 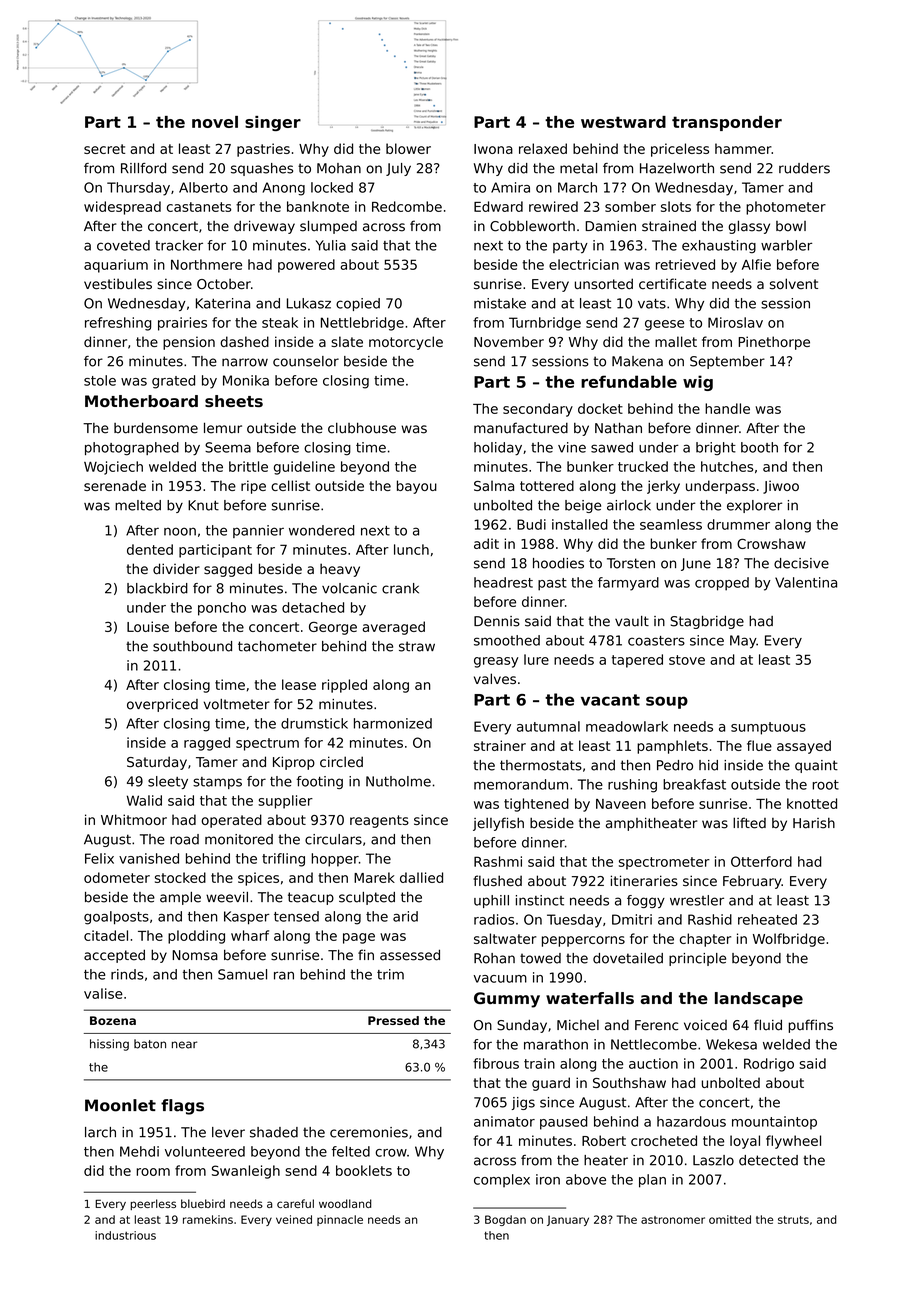 What do you see at coordinates (667, 702) in the screenshot?
I see `soup` at bounding box center [667, 702].
